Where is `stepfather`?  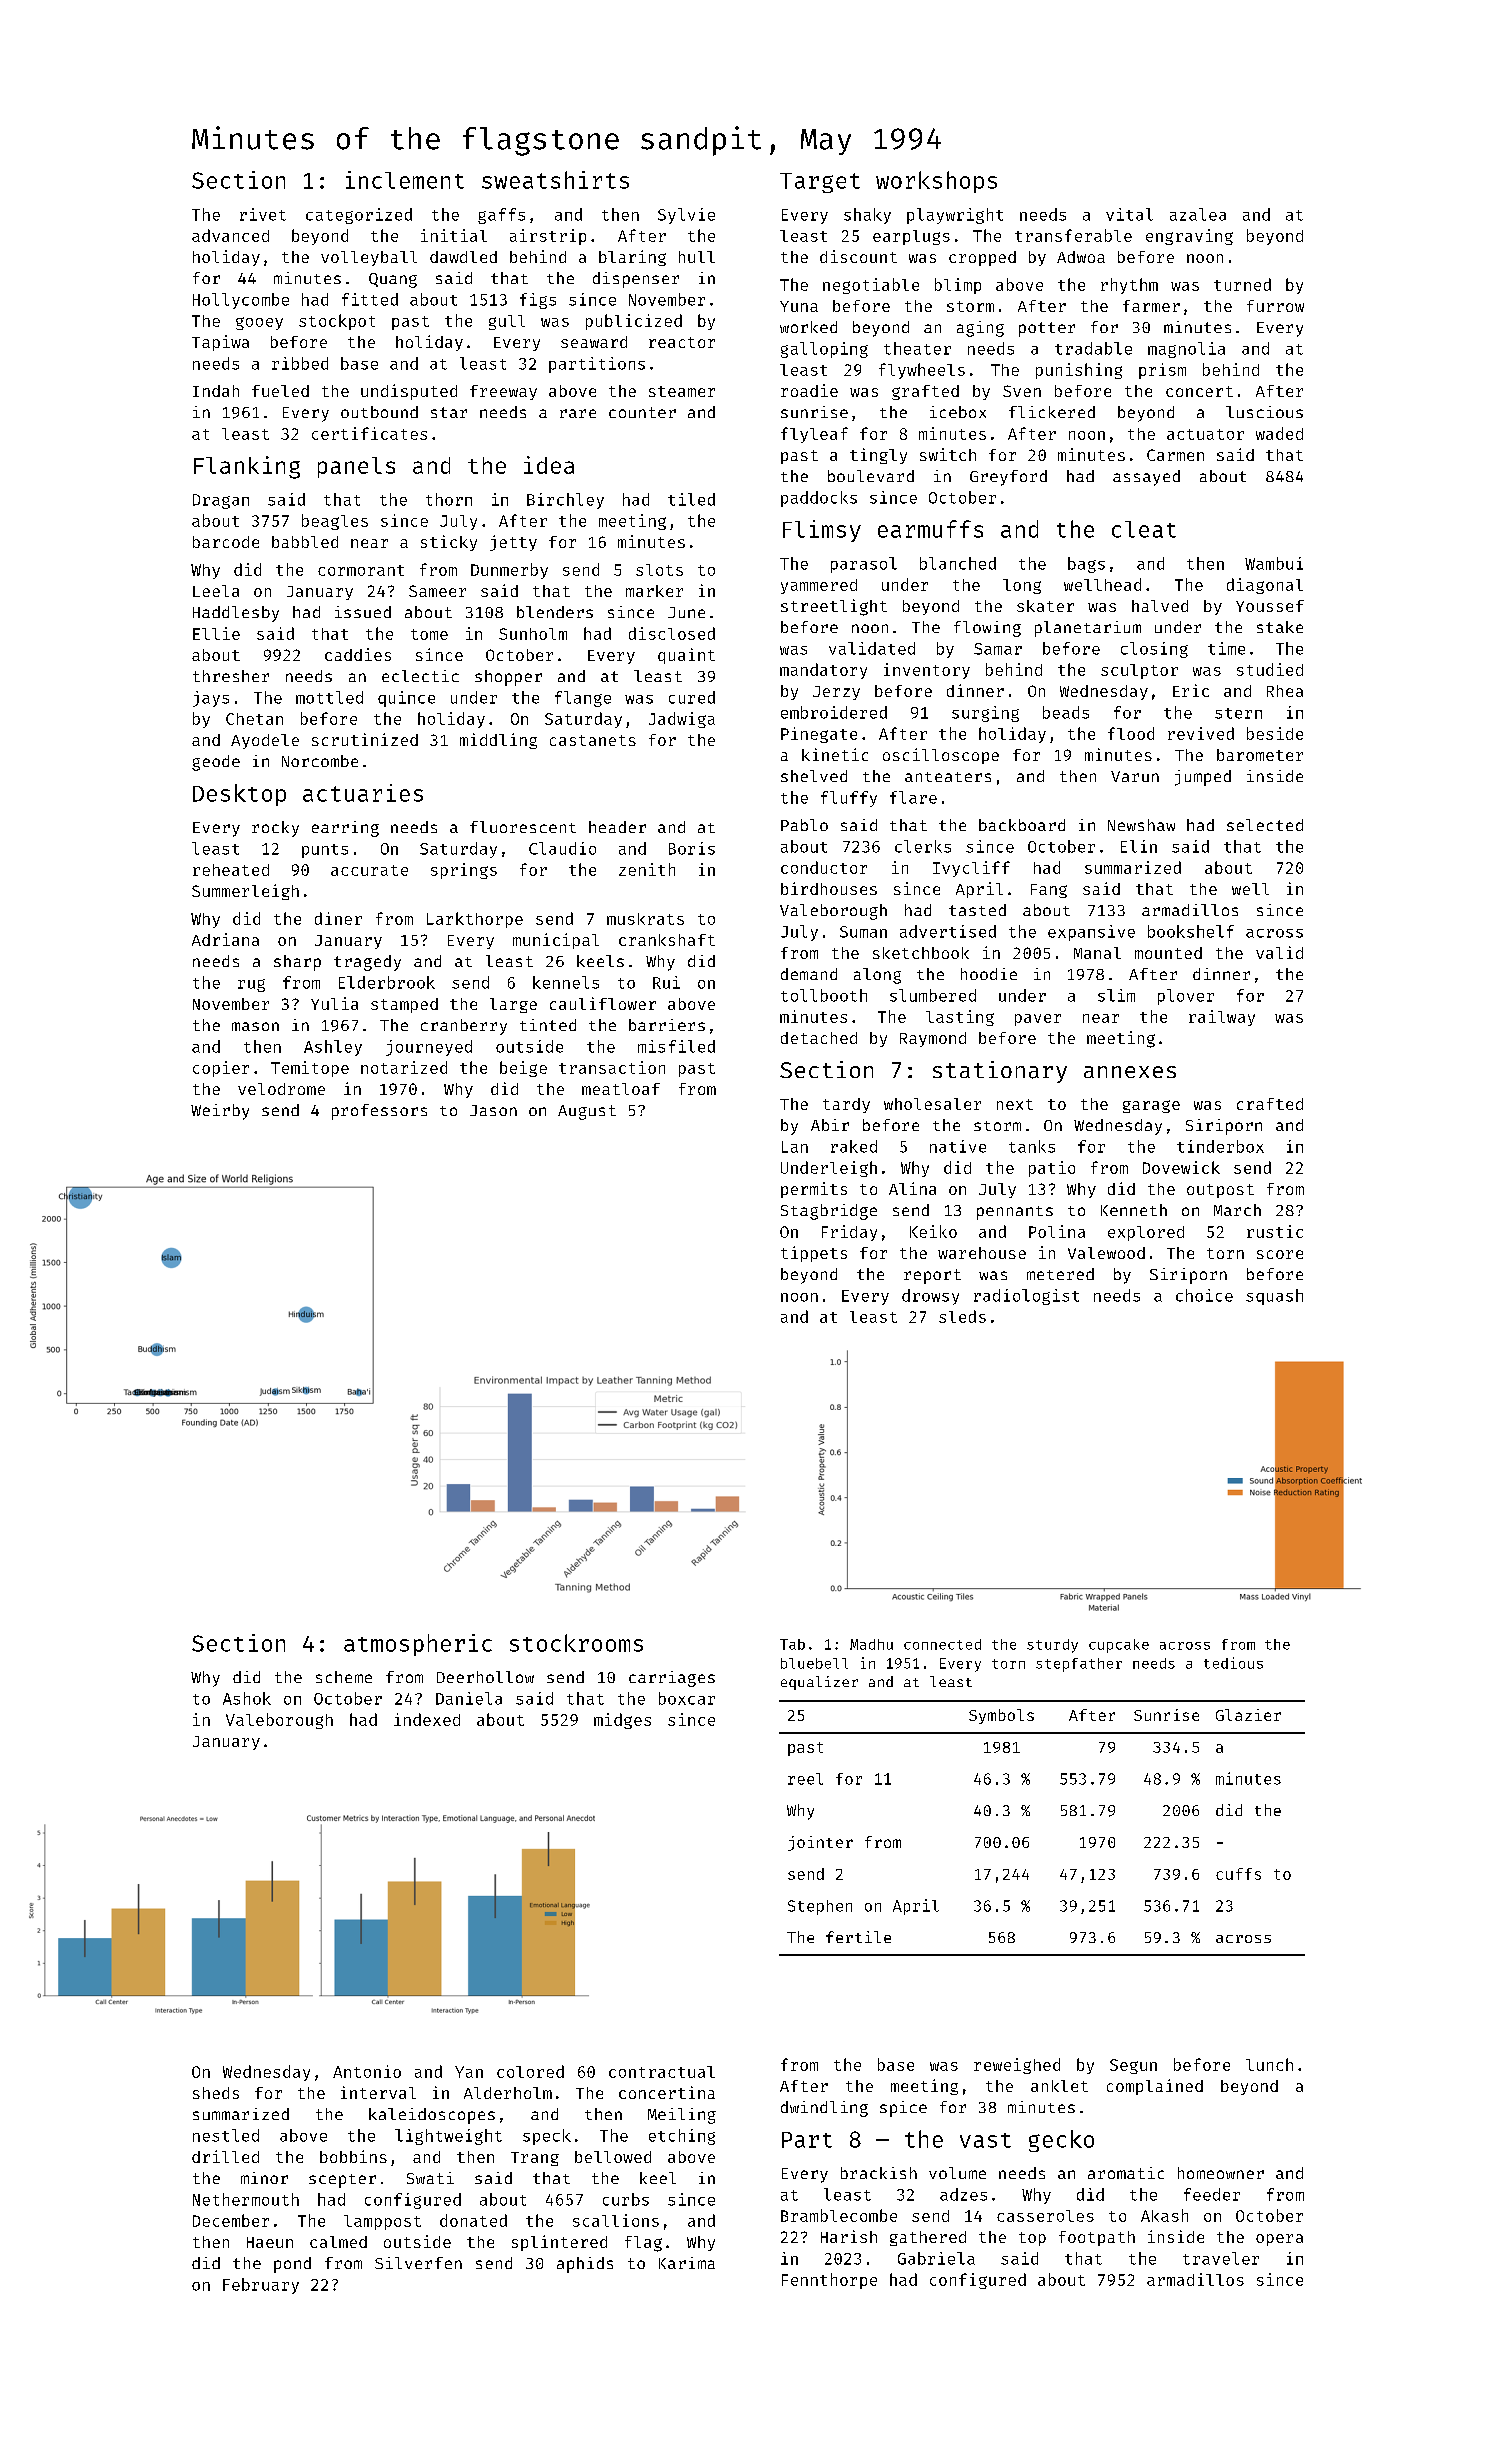 stepfather is located at coordinates (1079, 1665).
